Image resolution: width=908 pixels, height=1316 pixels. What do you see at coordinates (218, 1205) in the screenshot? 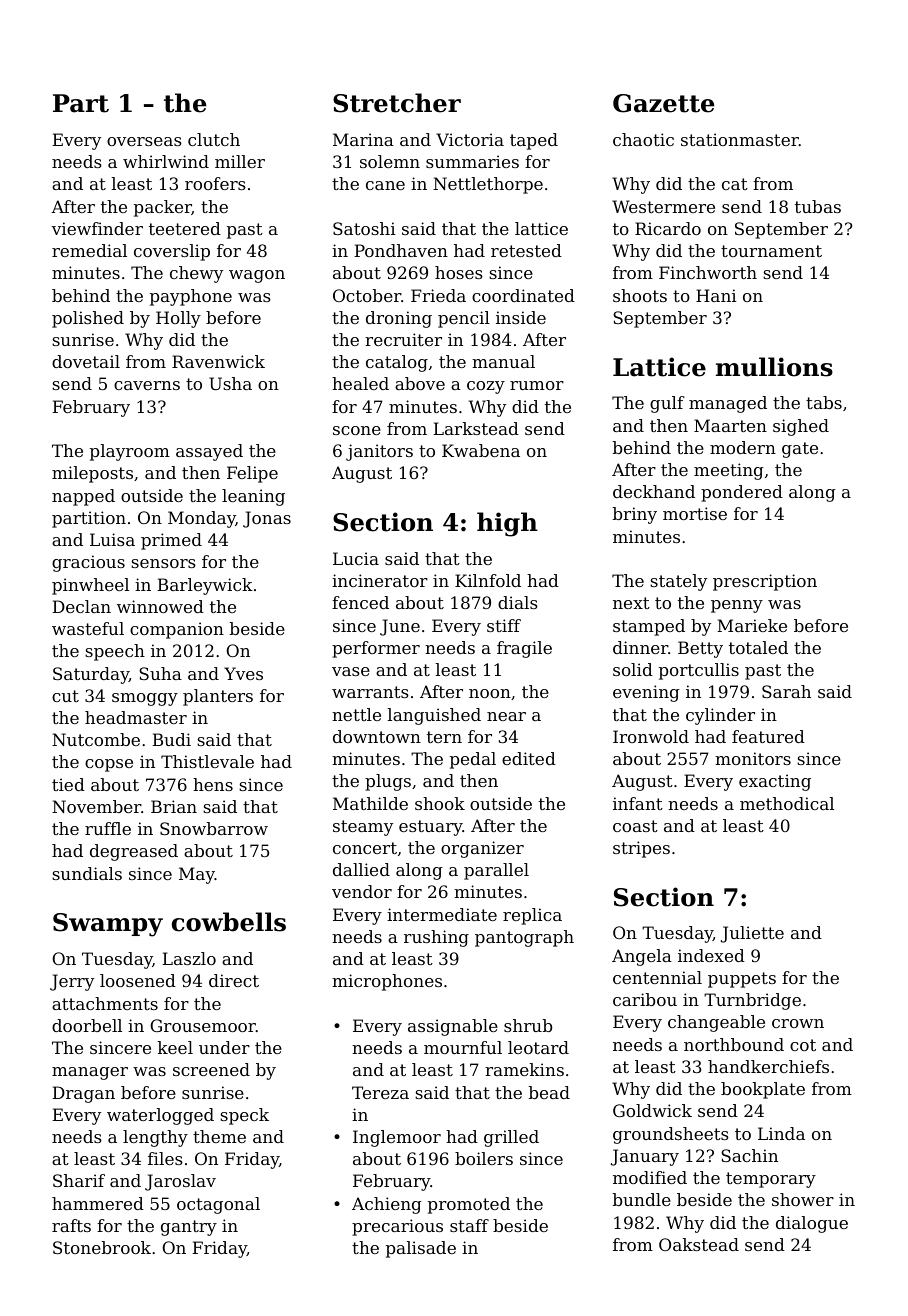
I see `octagonal` at bounding box center [218, 1205].
